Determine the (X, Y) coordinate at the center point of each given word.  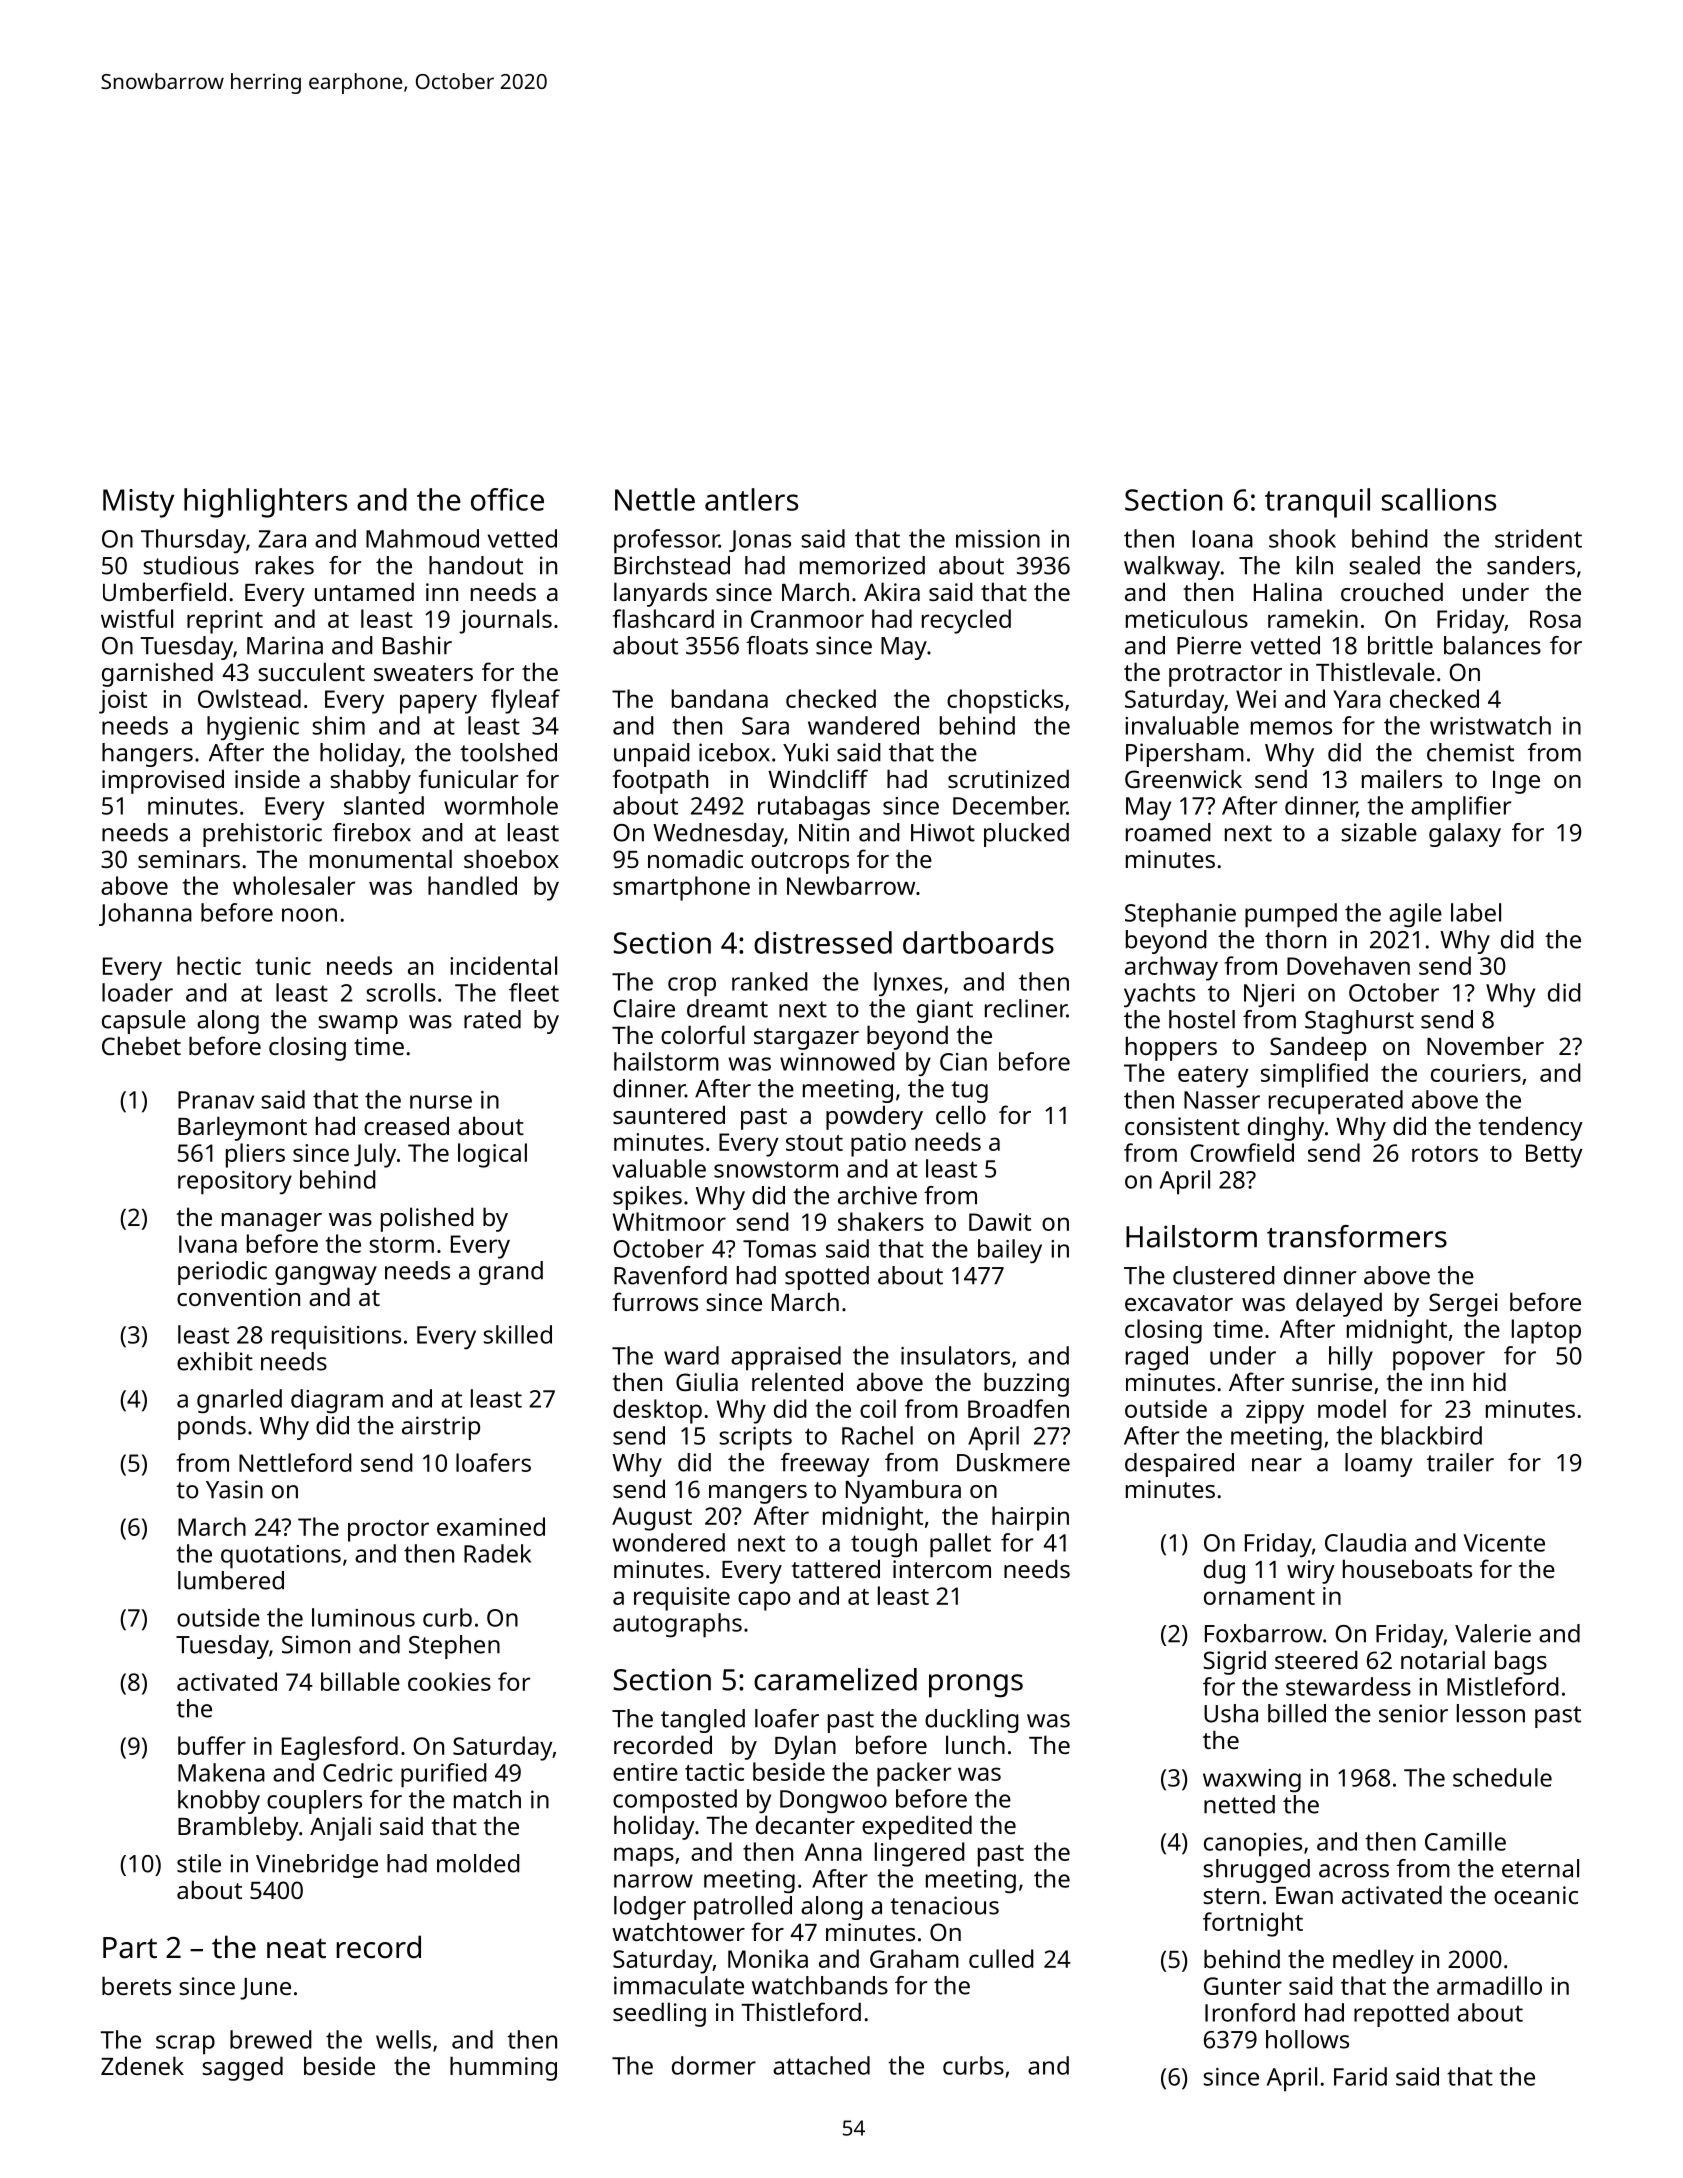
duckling (972, 1721)
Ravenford (670, 1275)
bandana (720, 698)
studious (191, 565)
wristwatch (1490, 725)
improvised (163, 781)
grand (511, 1273)
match (487, 1799)
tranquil (1317, 503)
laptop (1546, 1331)
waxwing (1252, 1781)
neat (296, 1948)
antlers (751, 499)
